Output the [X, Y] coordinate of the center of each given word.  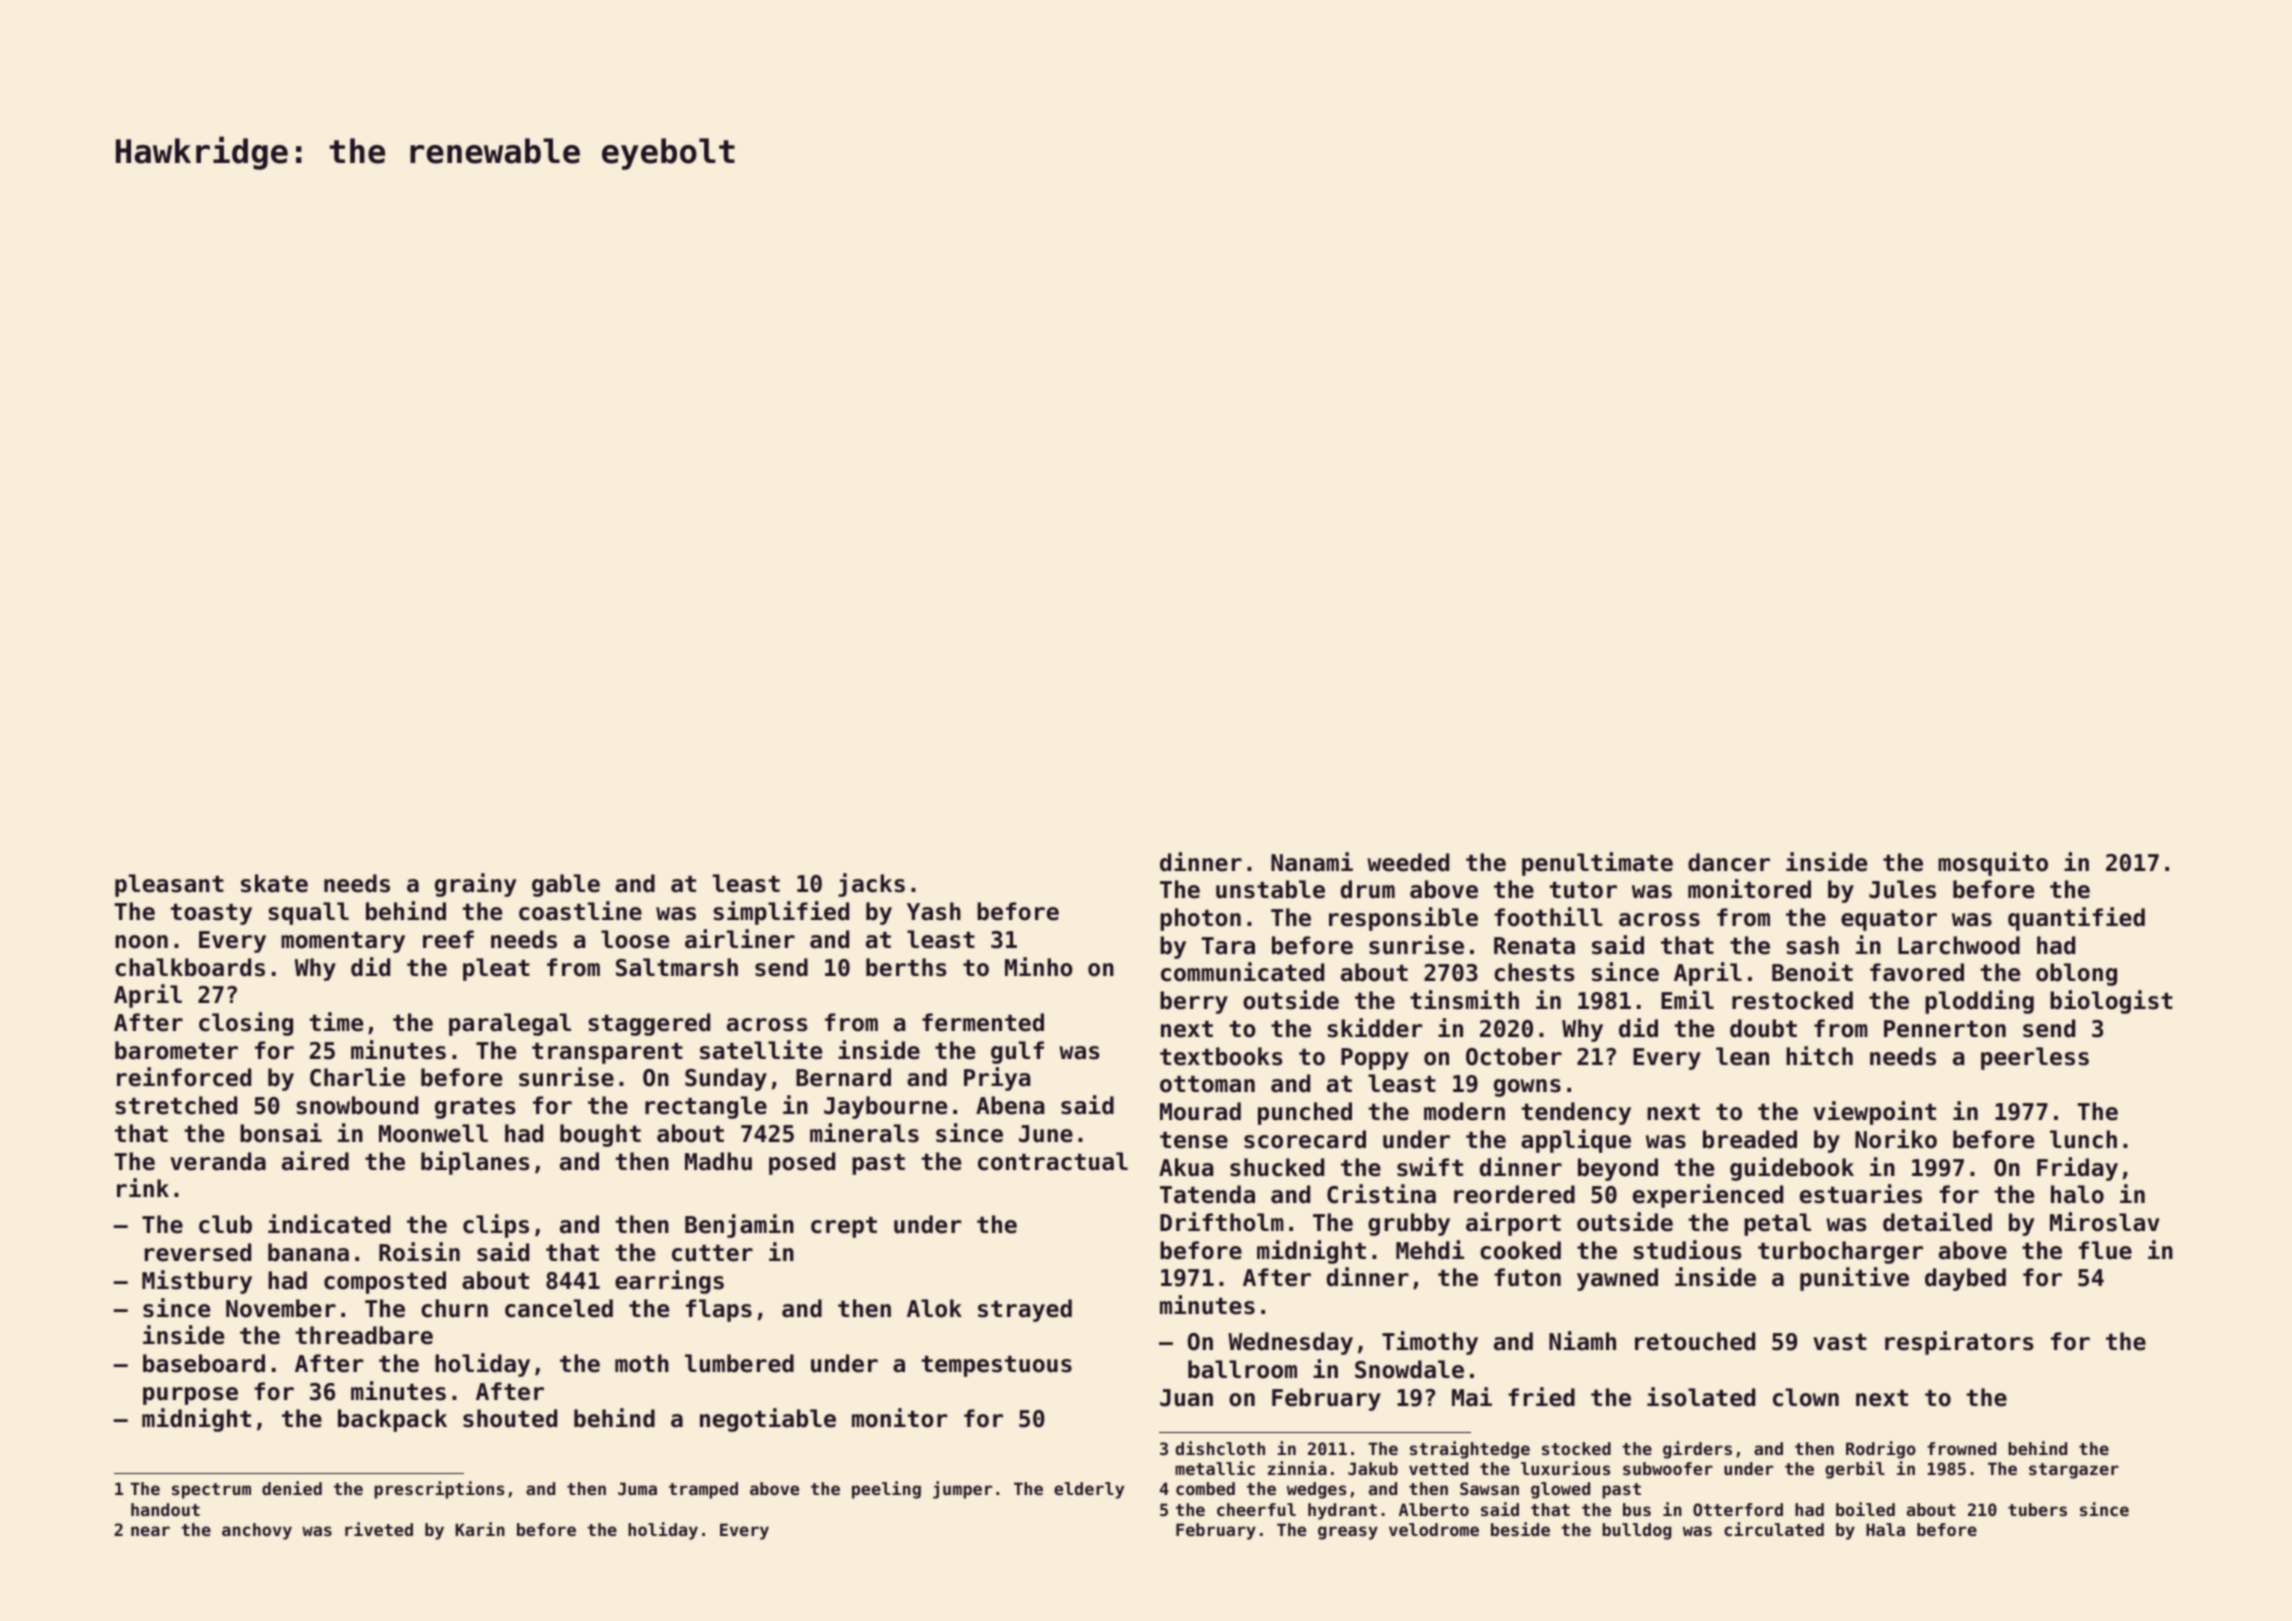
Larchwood [1959, 945]
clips [496, 1226]
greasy [1348, 1533]
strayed [1025, 1310]
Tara [1228, 946]
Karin [480, 1529]
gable [566, 885]
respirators [1959, 1343]
